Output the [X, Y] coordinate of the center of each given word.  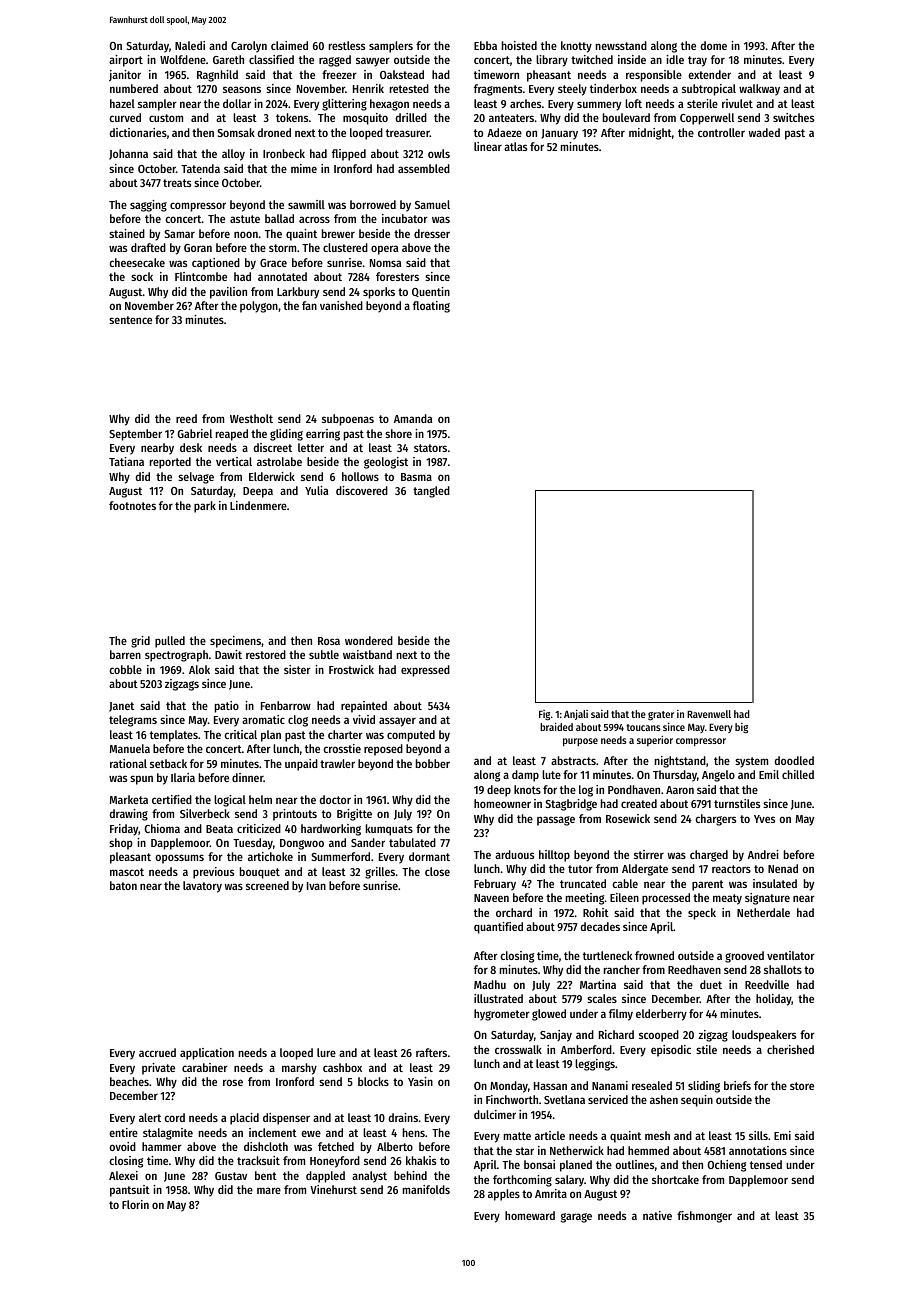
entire [123, 1132]
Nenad [783, 868]
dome [714, 45]
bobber [433, 763]
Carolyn [249, 47]
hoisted [519, 45]
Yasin [420, 1081]
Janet [121, 707]
